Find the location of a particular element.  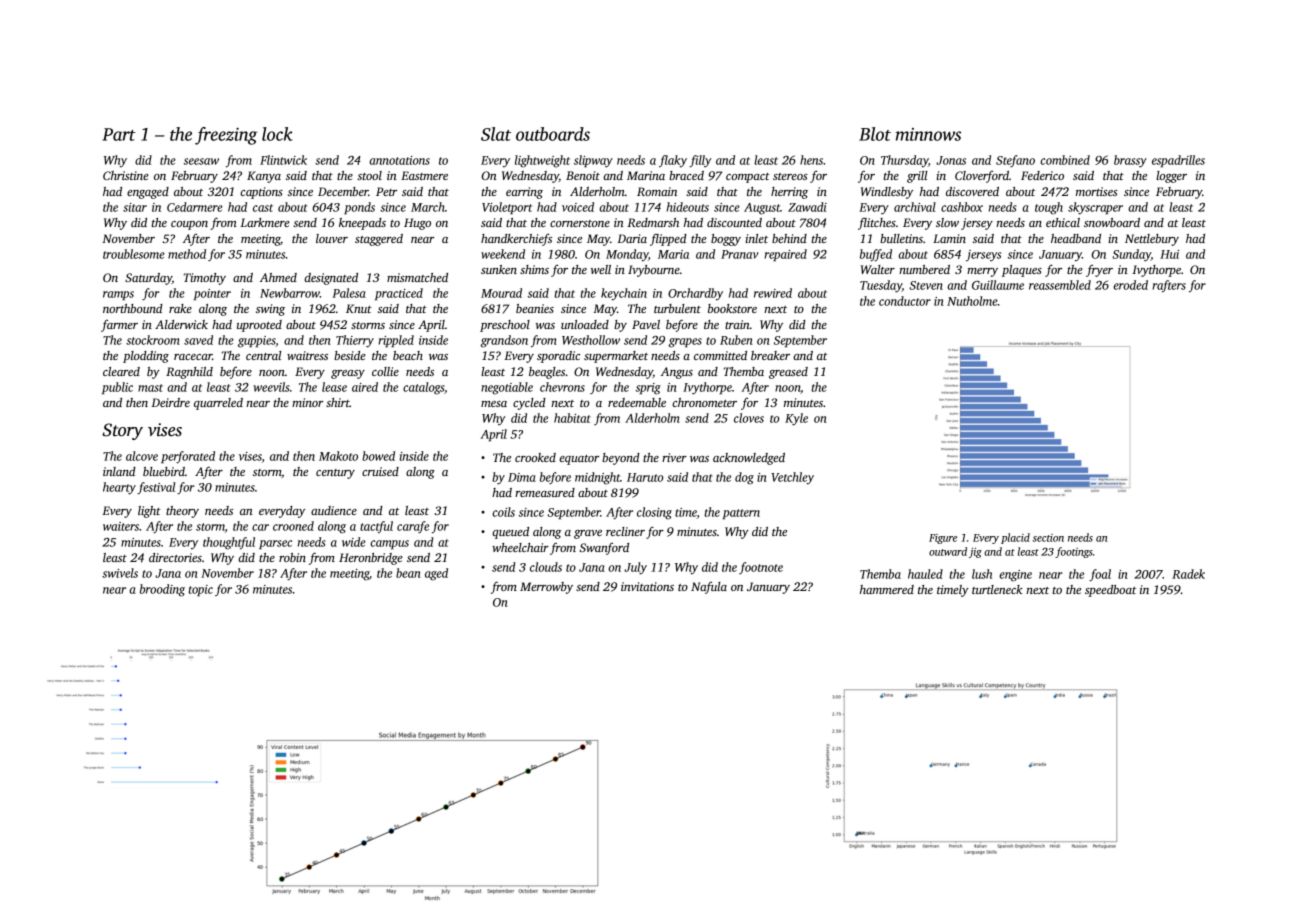

Blot is located at coordinates (875, 134).
